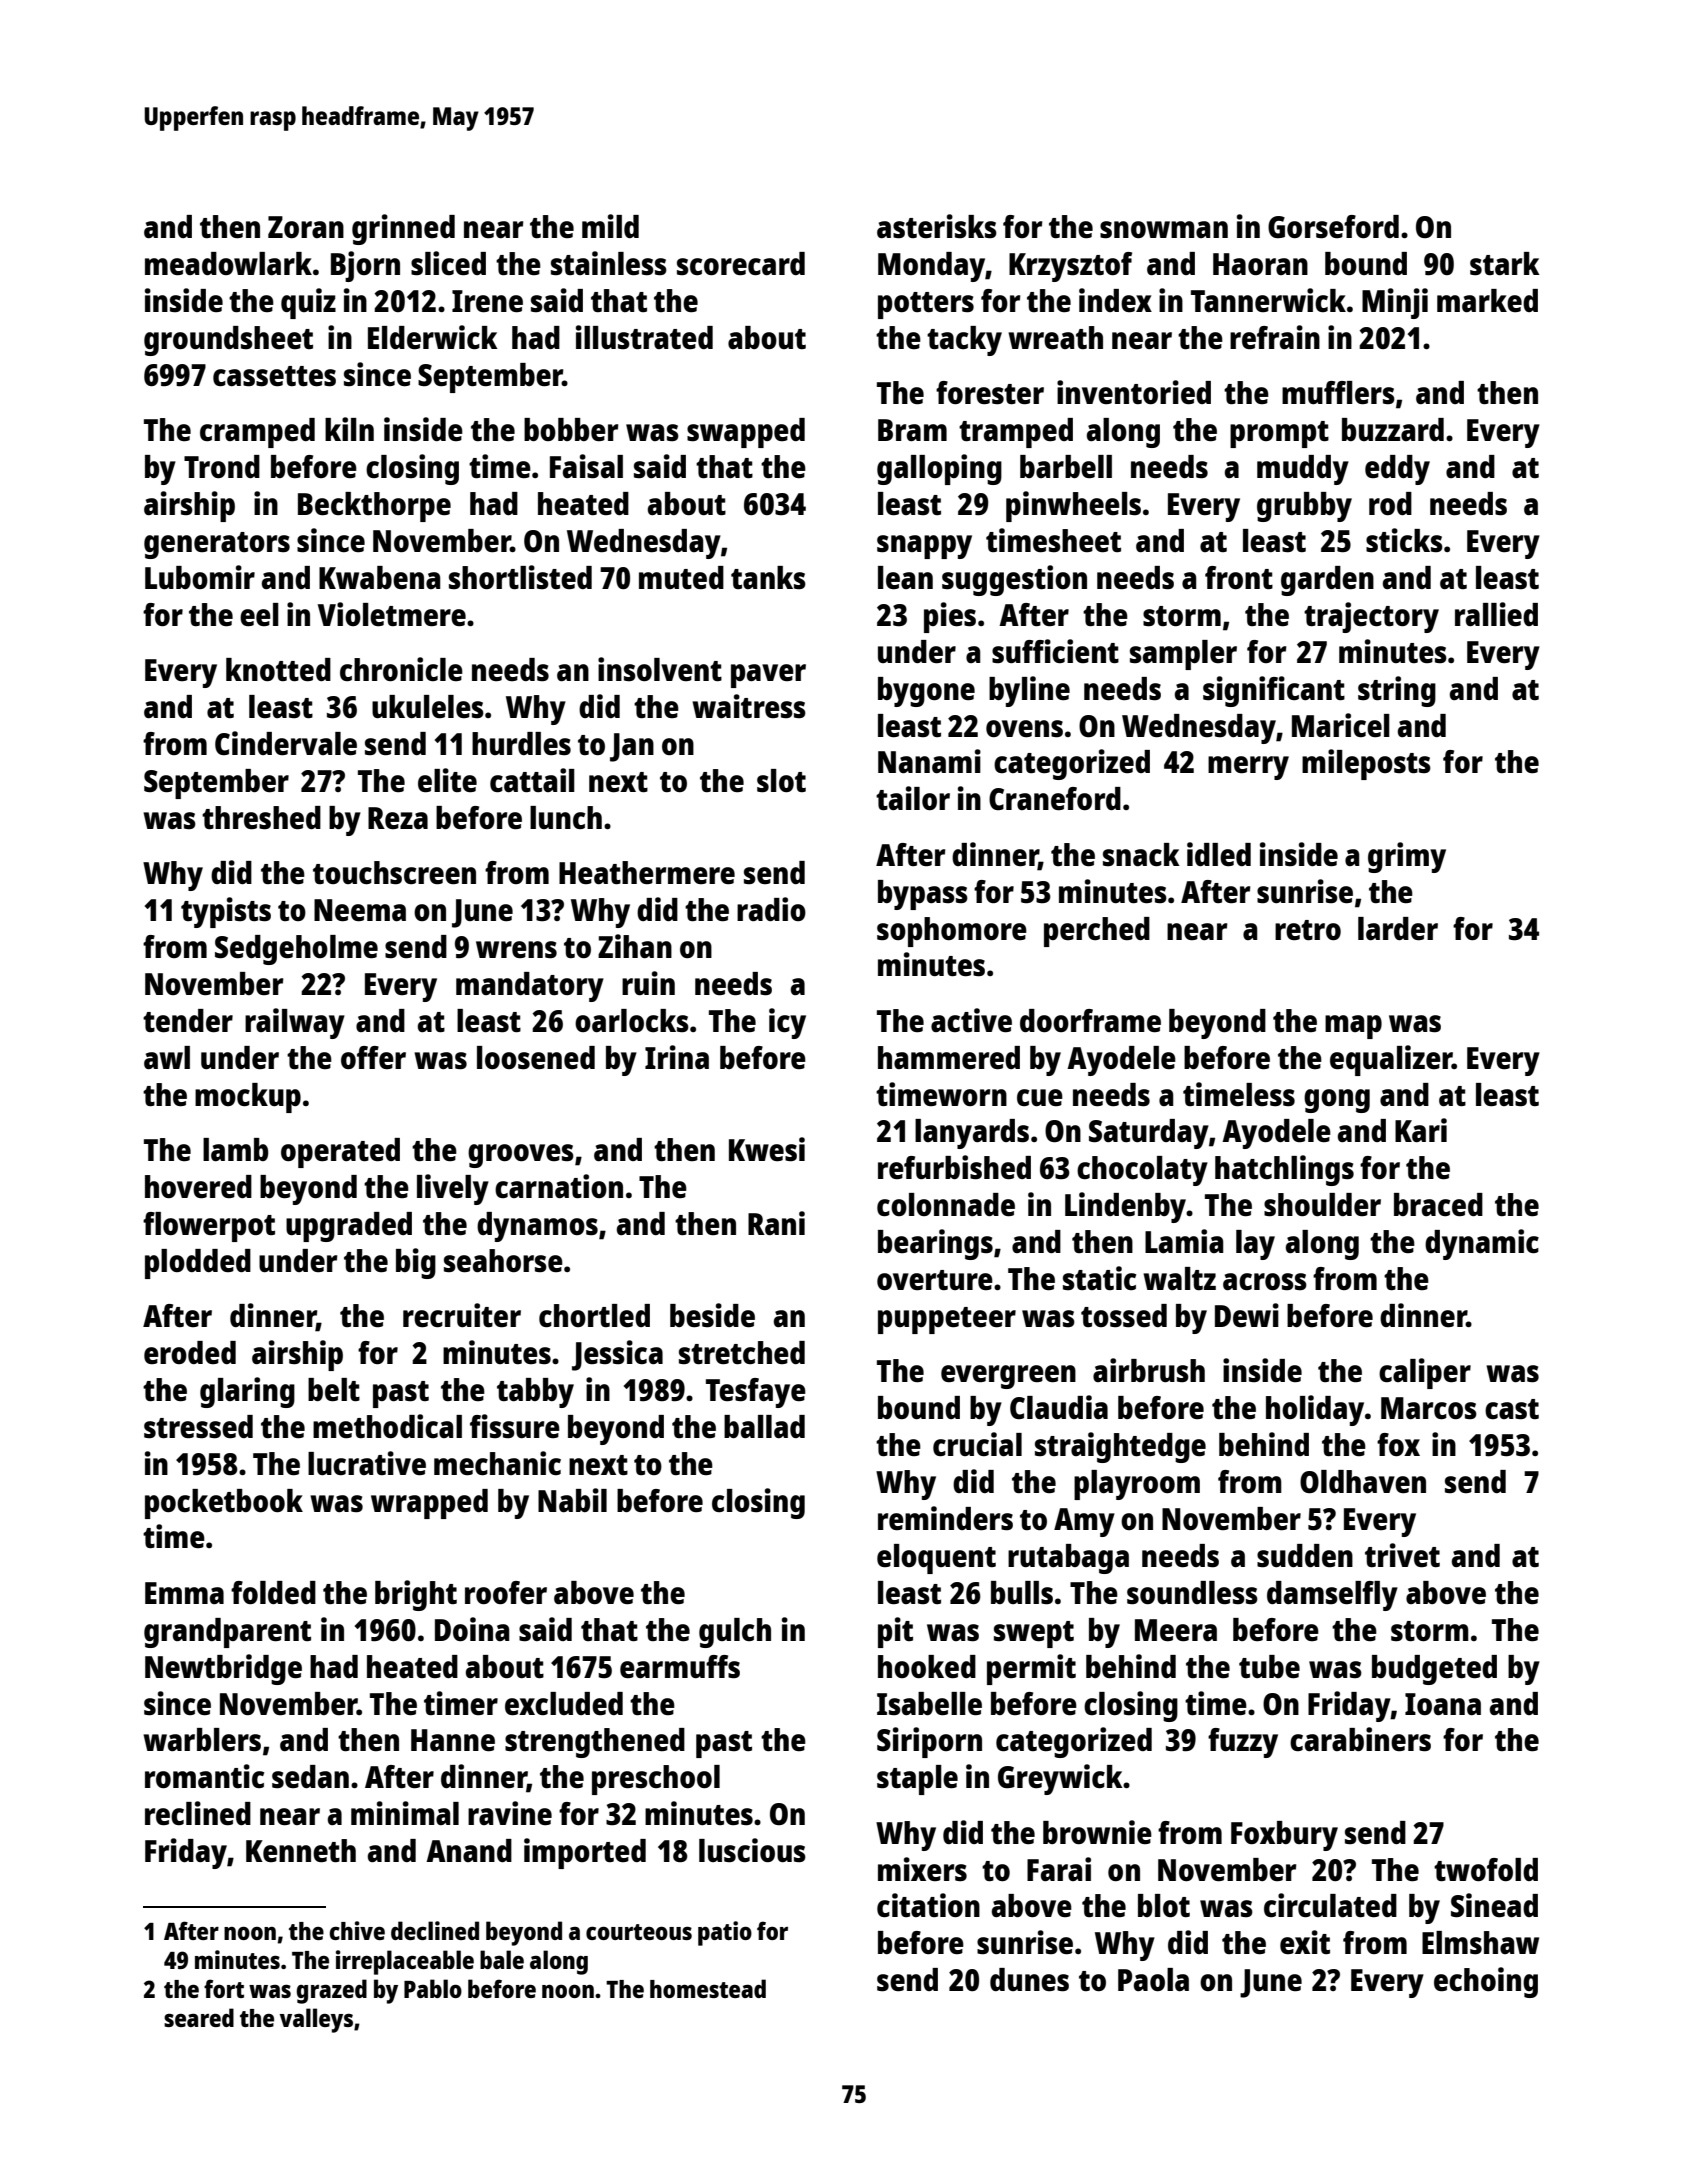 The image size is (1683, 2178). I want to click on marked, so click(1487, 300).
